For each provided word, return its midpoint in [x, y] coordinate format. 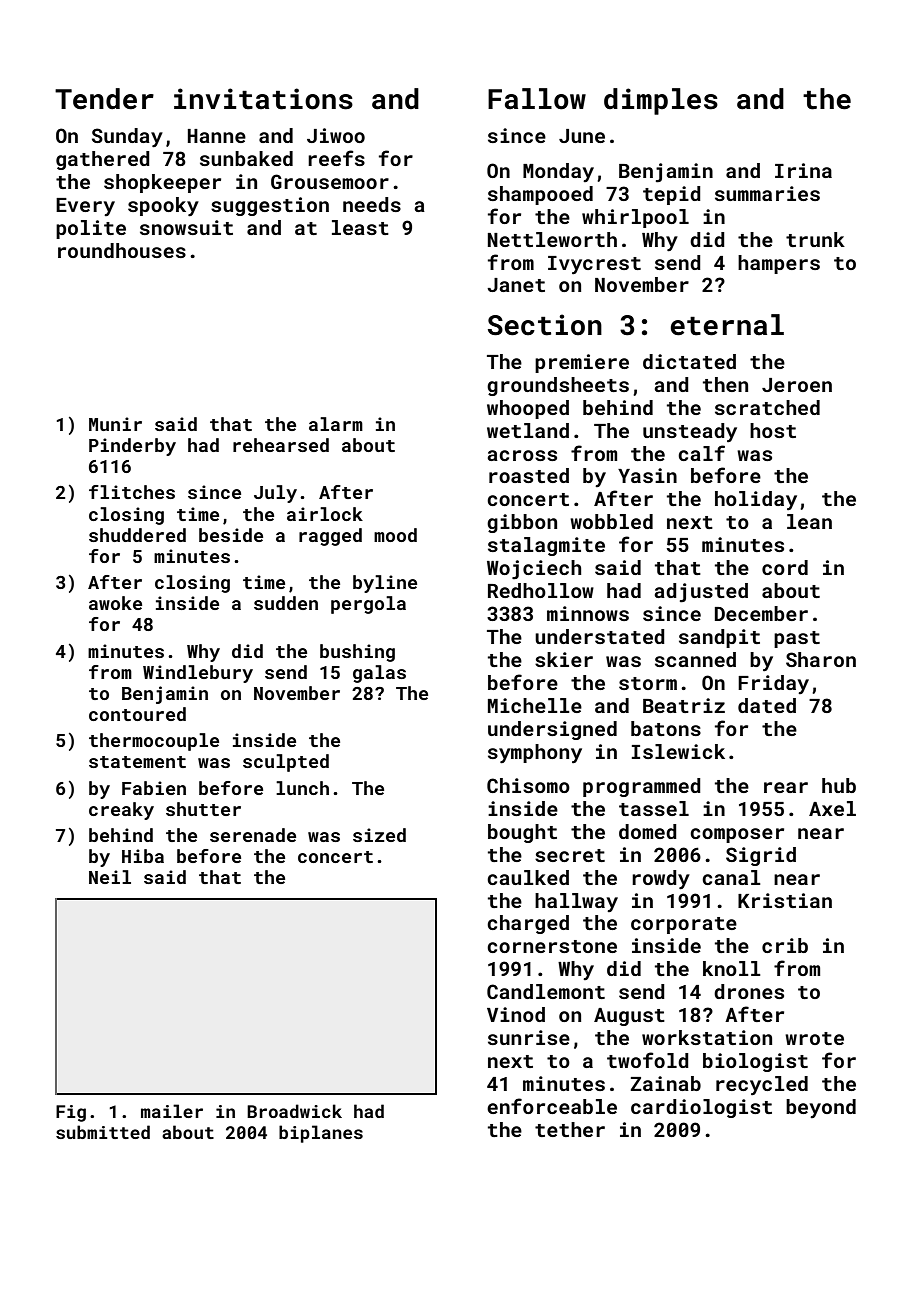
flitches [132, 492]
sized [379, 835]
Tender [104, 99]
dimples [661, 101]
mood [395, 535]
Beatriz [684, 705]
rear [786, 787]
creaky [121, 811]
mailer [172, 1111]
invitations [263, 99]
